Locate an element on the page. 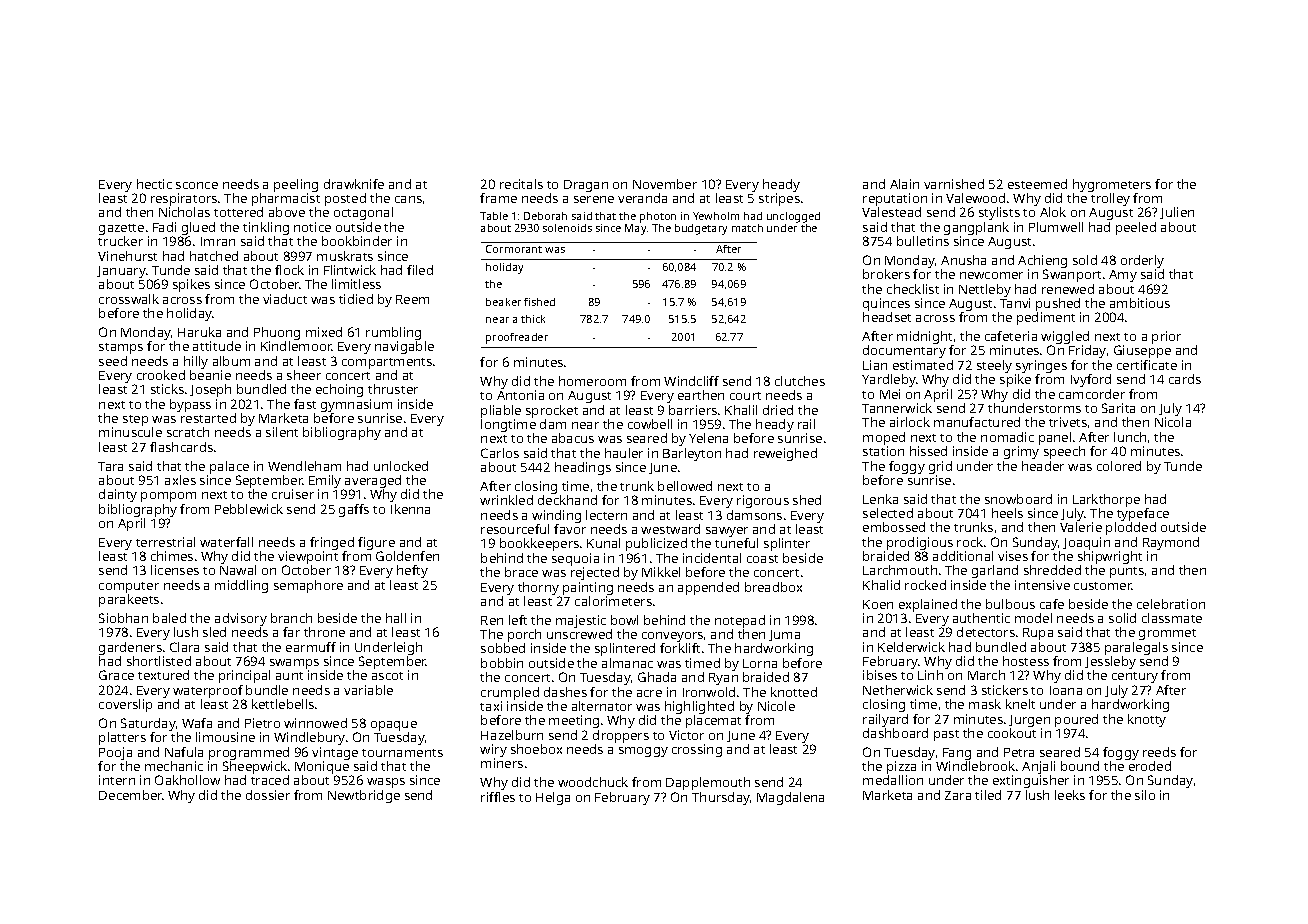 This page has height=924, width=1308. Lenka is located at coordinates (880, 499).
